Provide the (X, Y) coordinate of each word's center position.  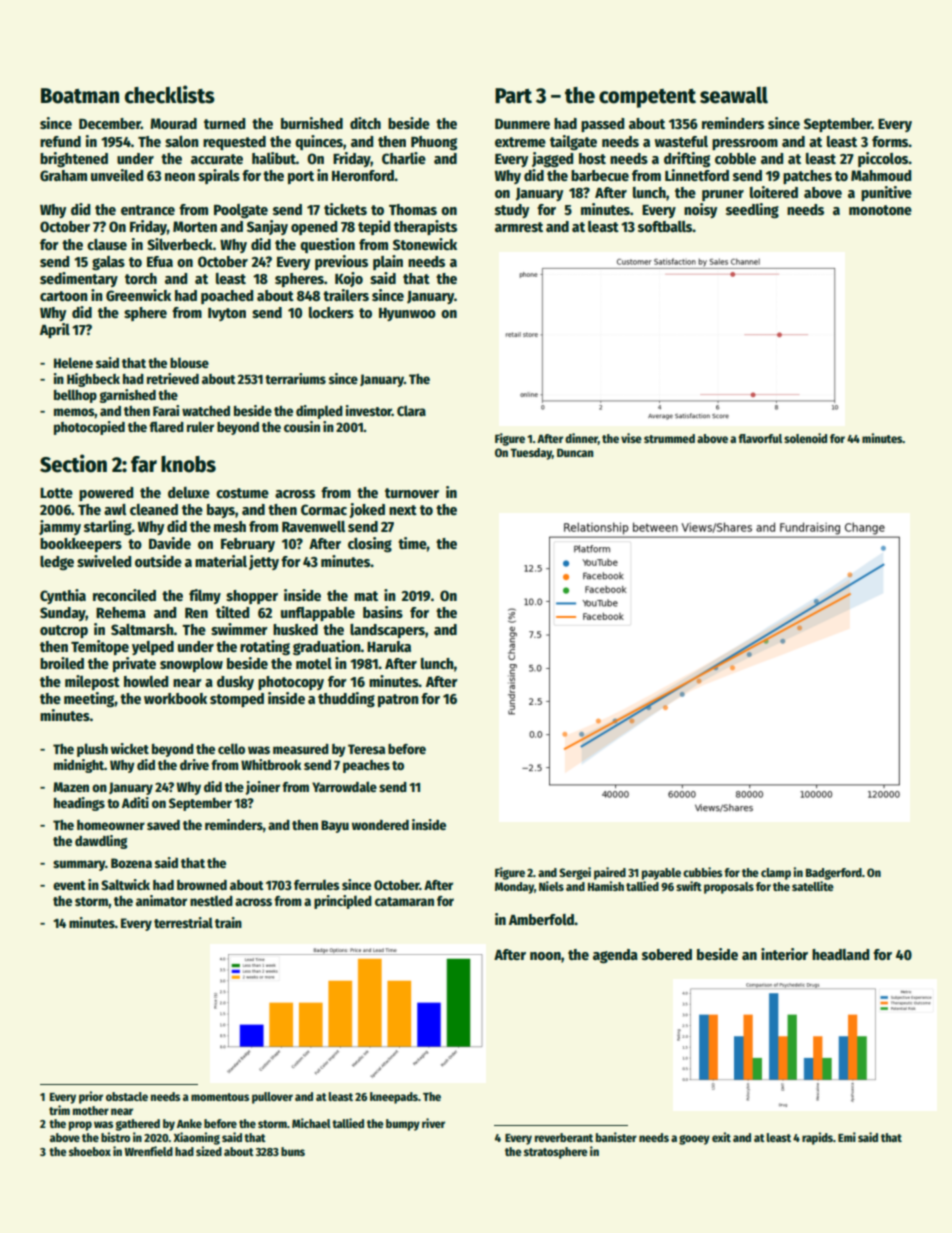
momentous (220, 1097)
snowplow (191, 665)
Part (513, 96)
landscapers (387, 631)
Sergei (575, 873)
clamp (776, 874)
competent (647, 98)
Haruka (389, 646)
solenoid (805, 438)
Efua (160, 261)
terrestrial (183, 922)
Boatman (80, 96)
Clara (411, 410)
